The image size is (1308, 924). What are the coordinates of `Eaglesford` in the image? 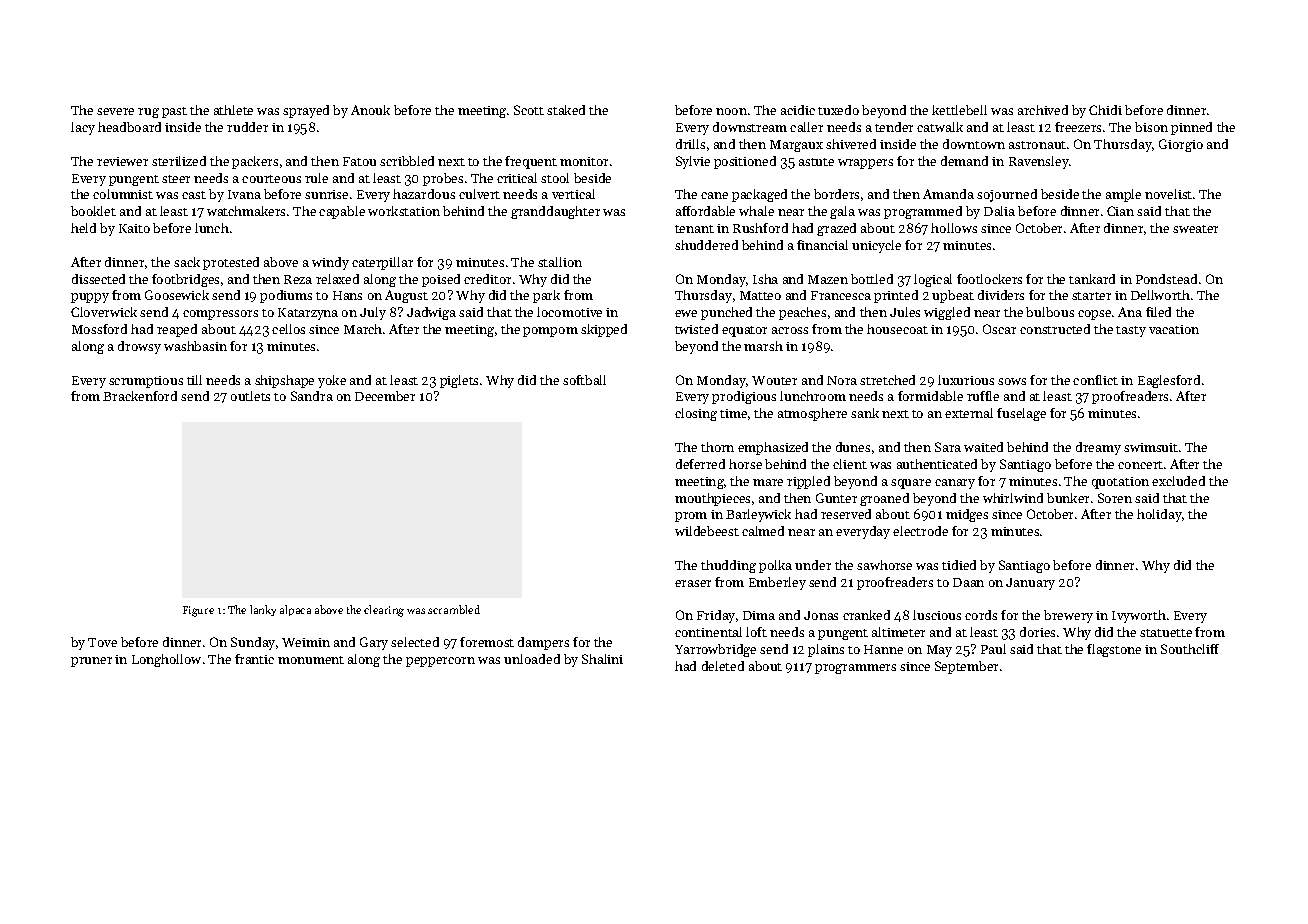 It's located at (1169, 381).
